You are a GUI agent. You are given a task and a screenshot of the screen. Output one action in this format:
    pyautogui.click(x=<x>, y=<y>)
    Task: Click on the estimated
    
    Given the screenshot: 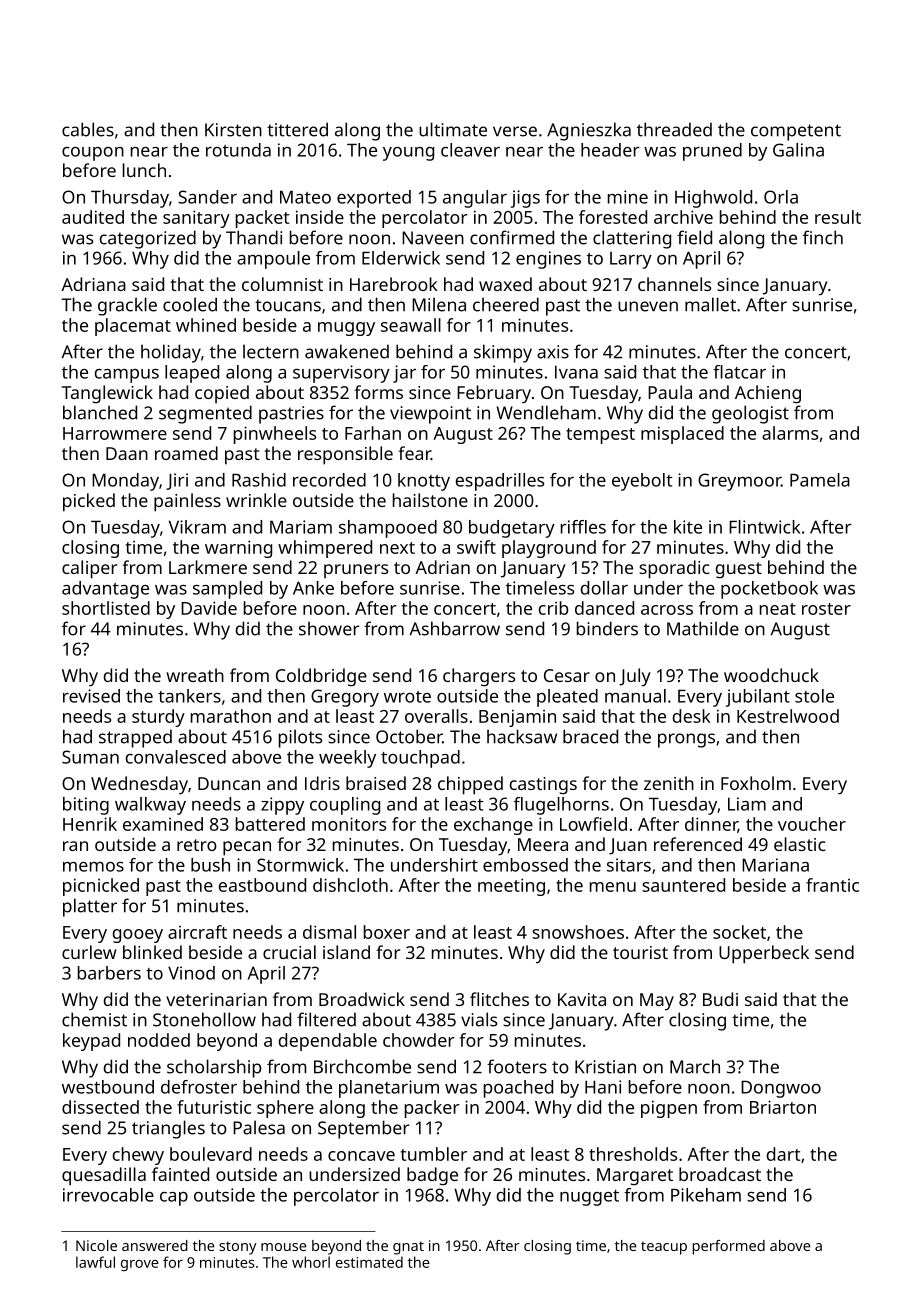 What is the action you would take?
    pyautogui.click(x=369, y=1262)
